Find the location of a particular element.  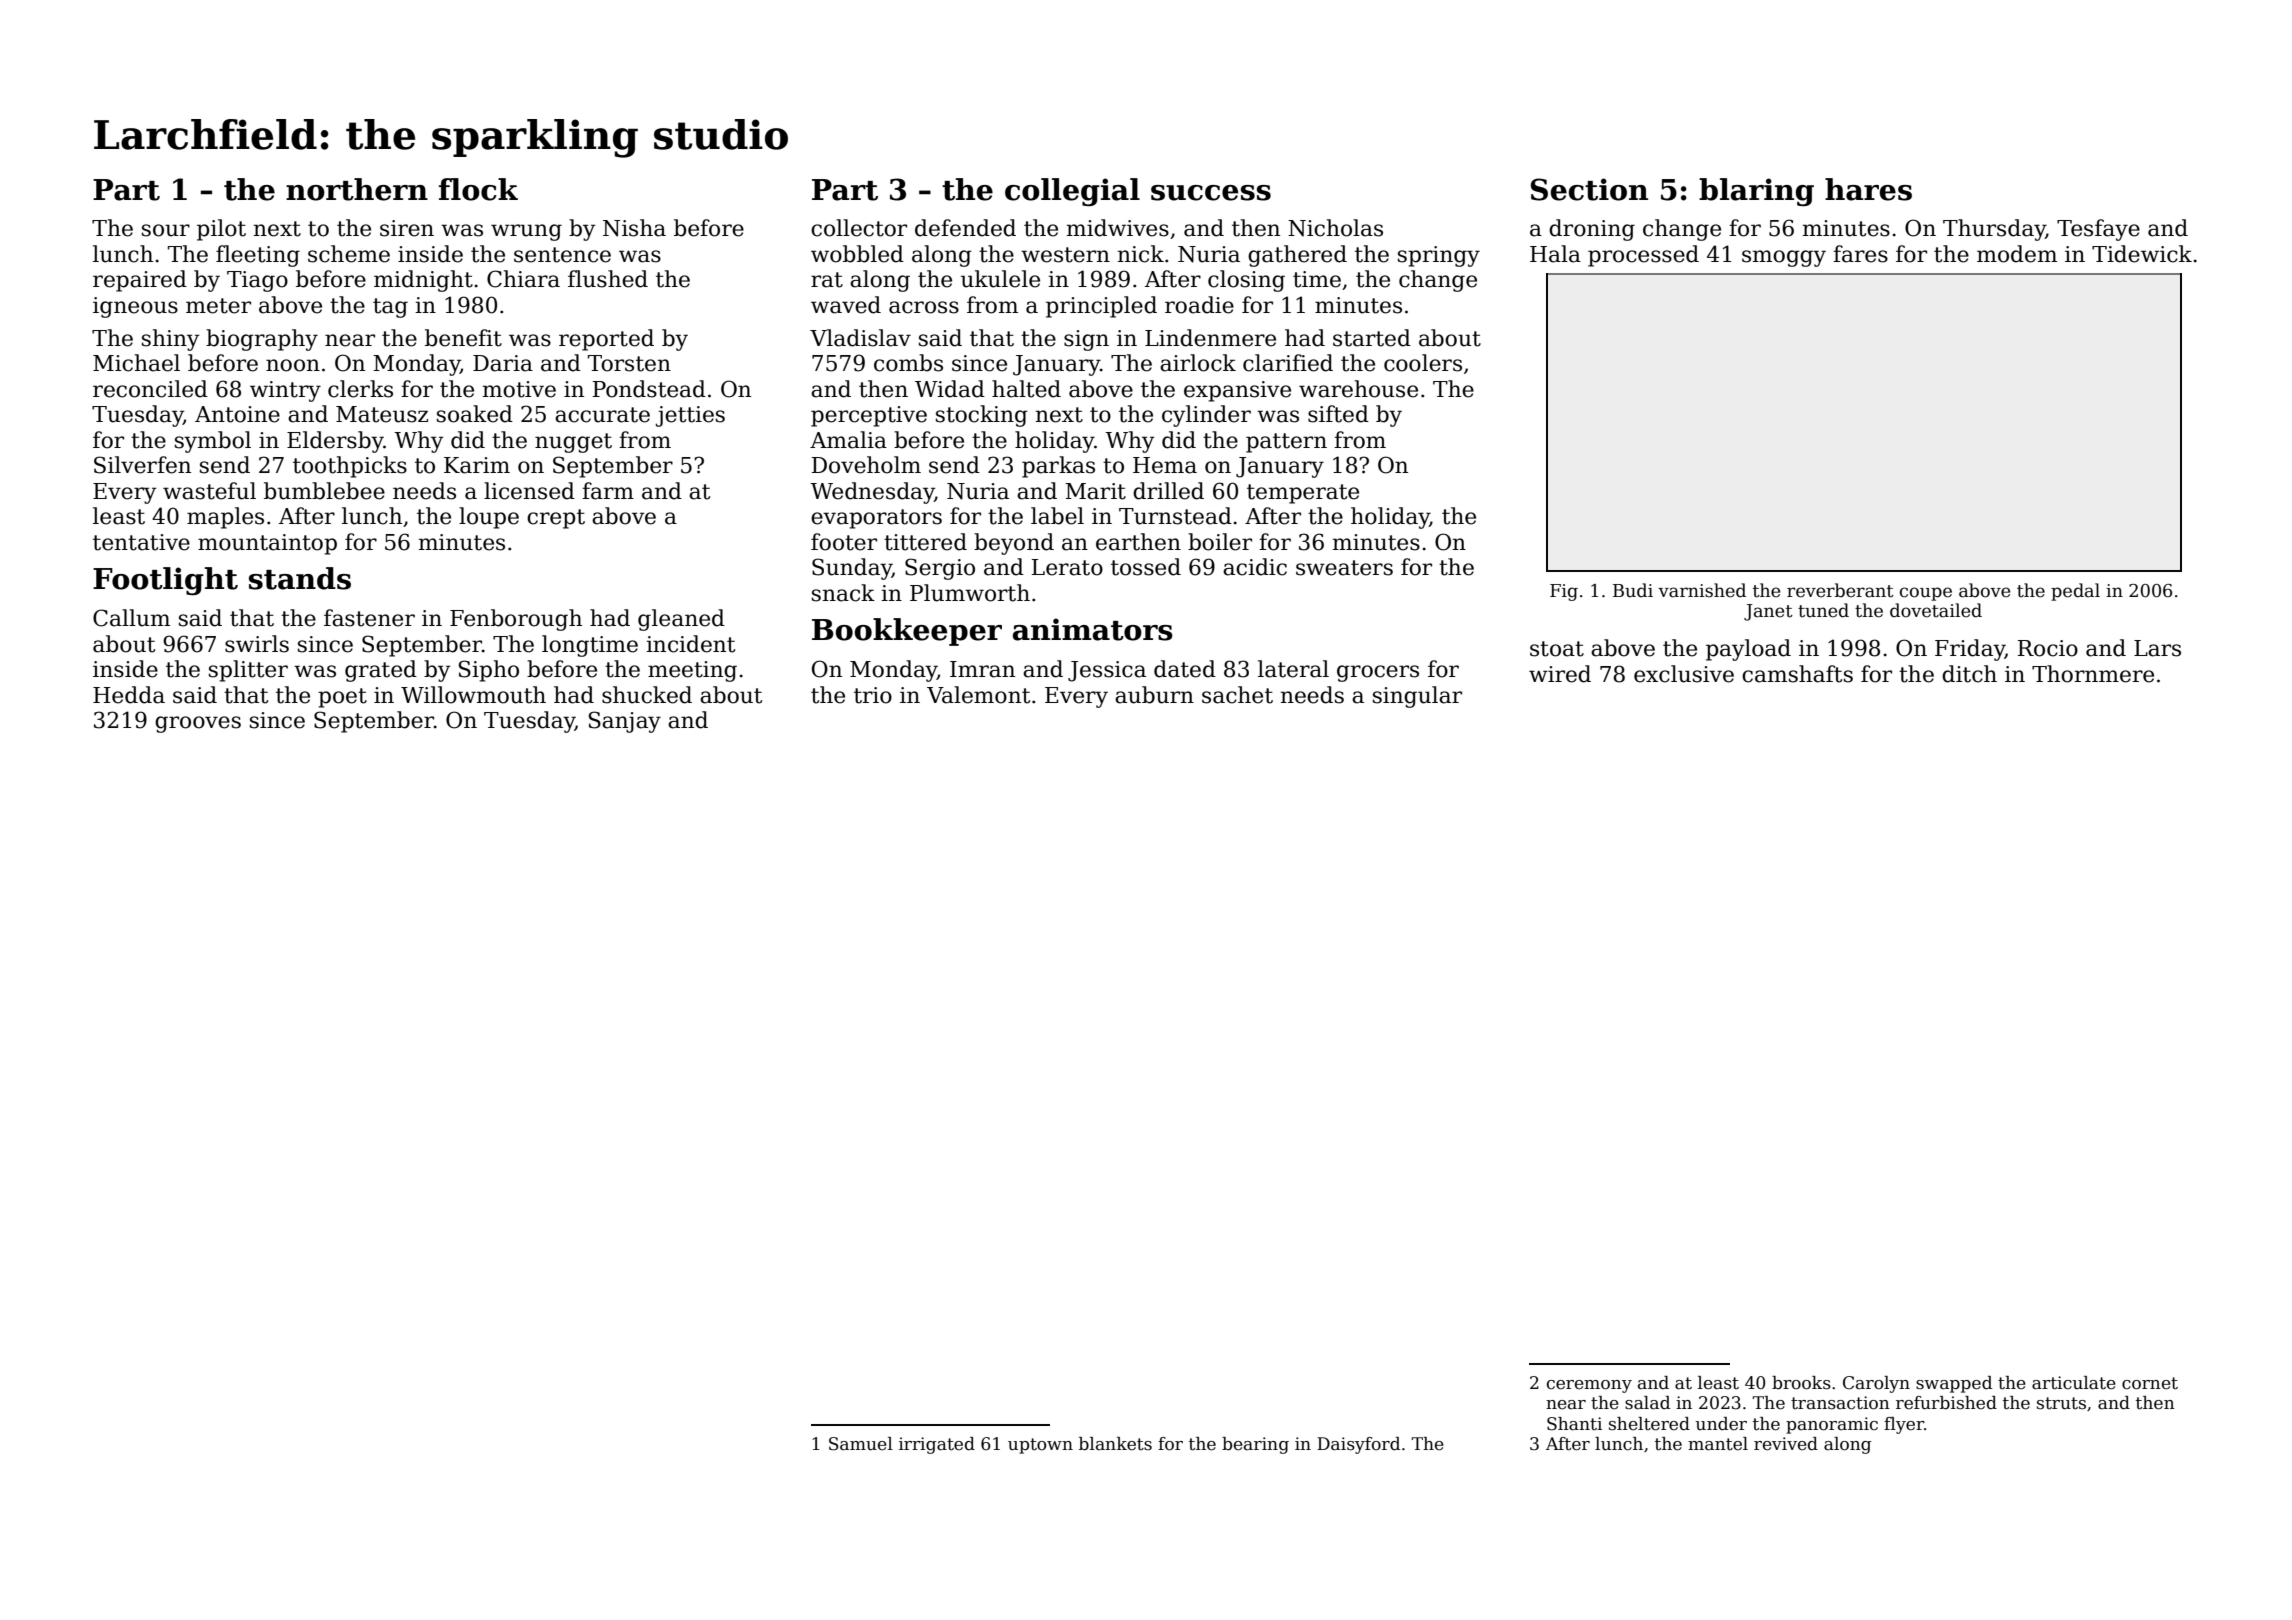

Sunday is located at coordinates (852, 569).
